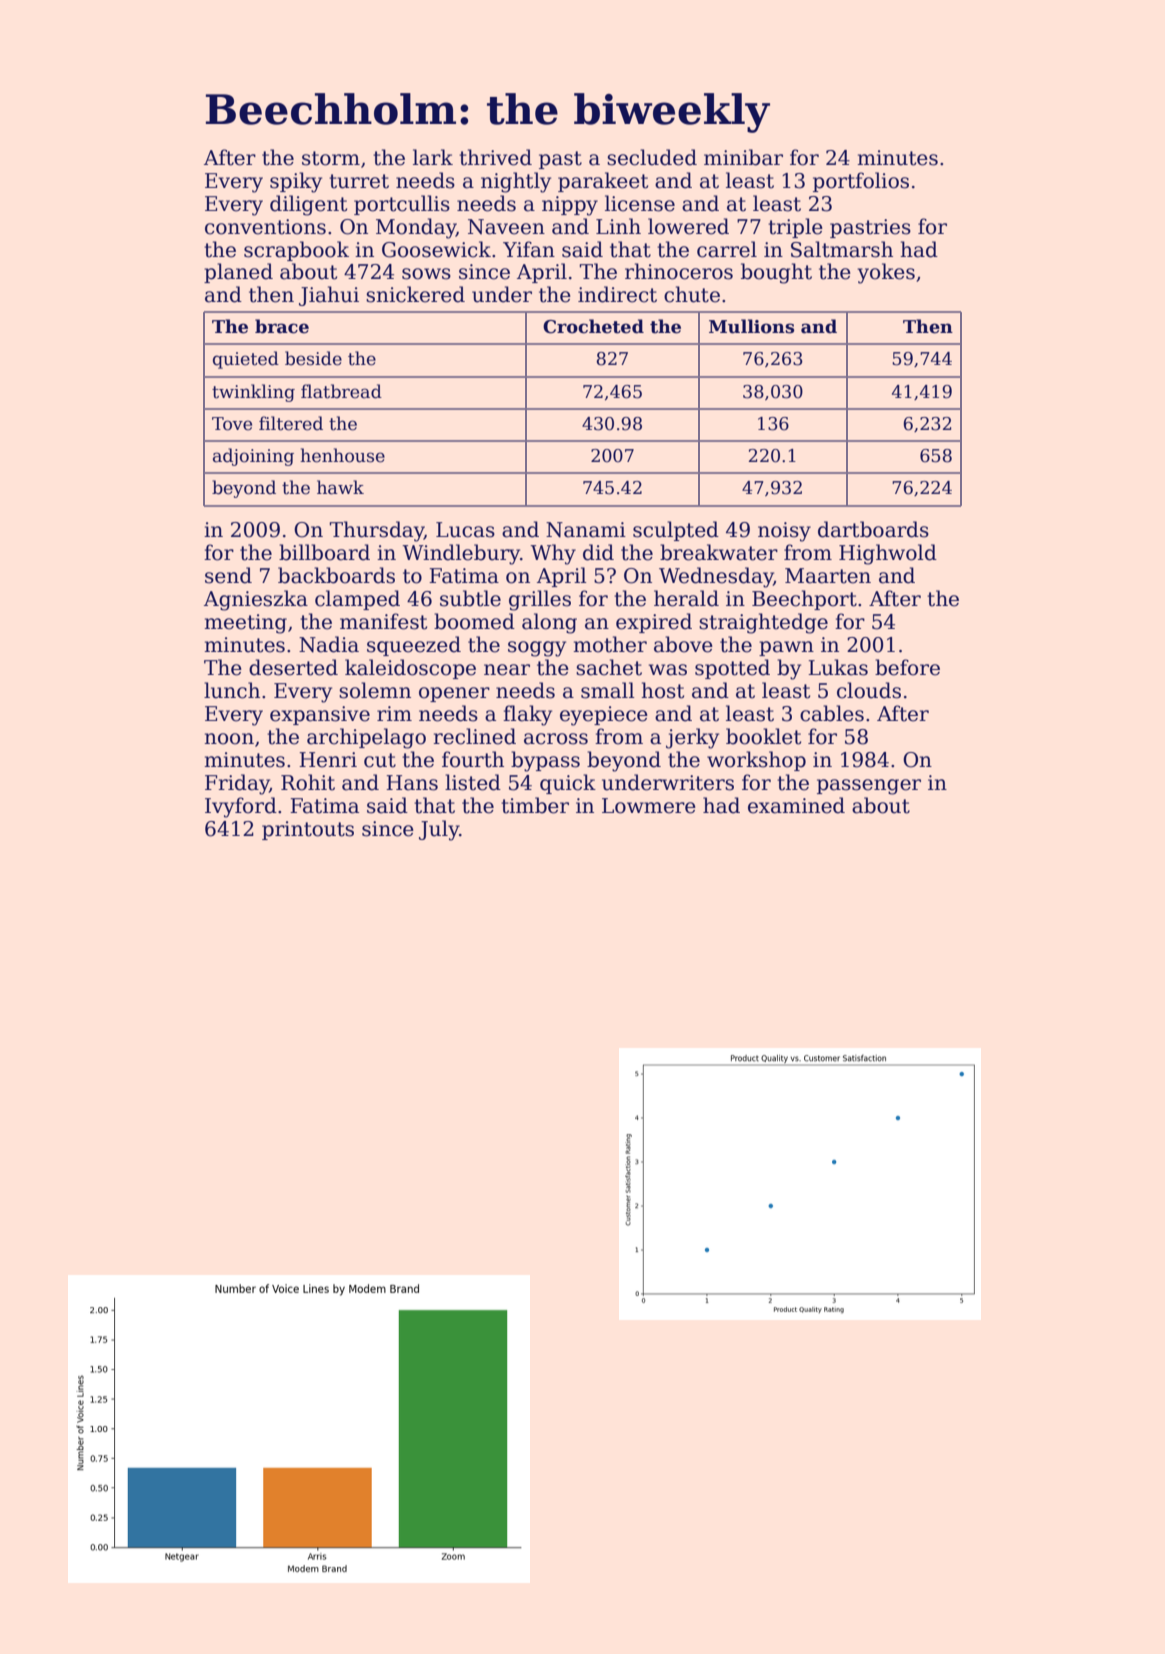  I want to click on minibar, so click(743, 157).
